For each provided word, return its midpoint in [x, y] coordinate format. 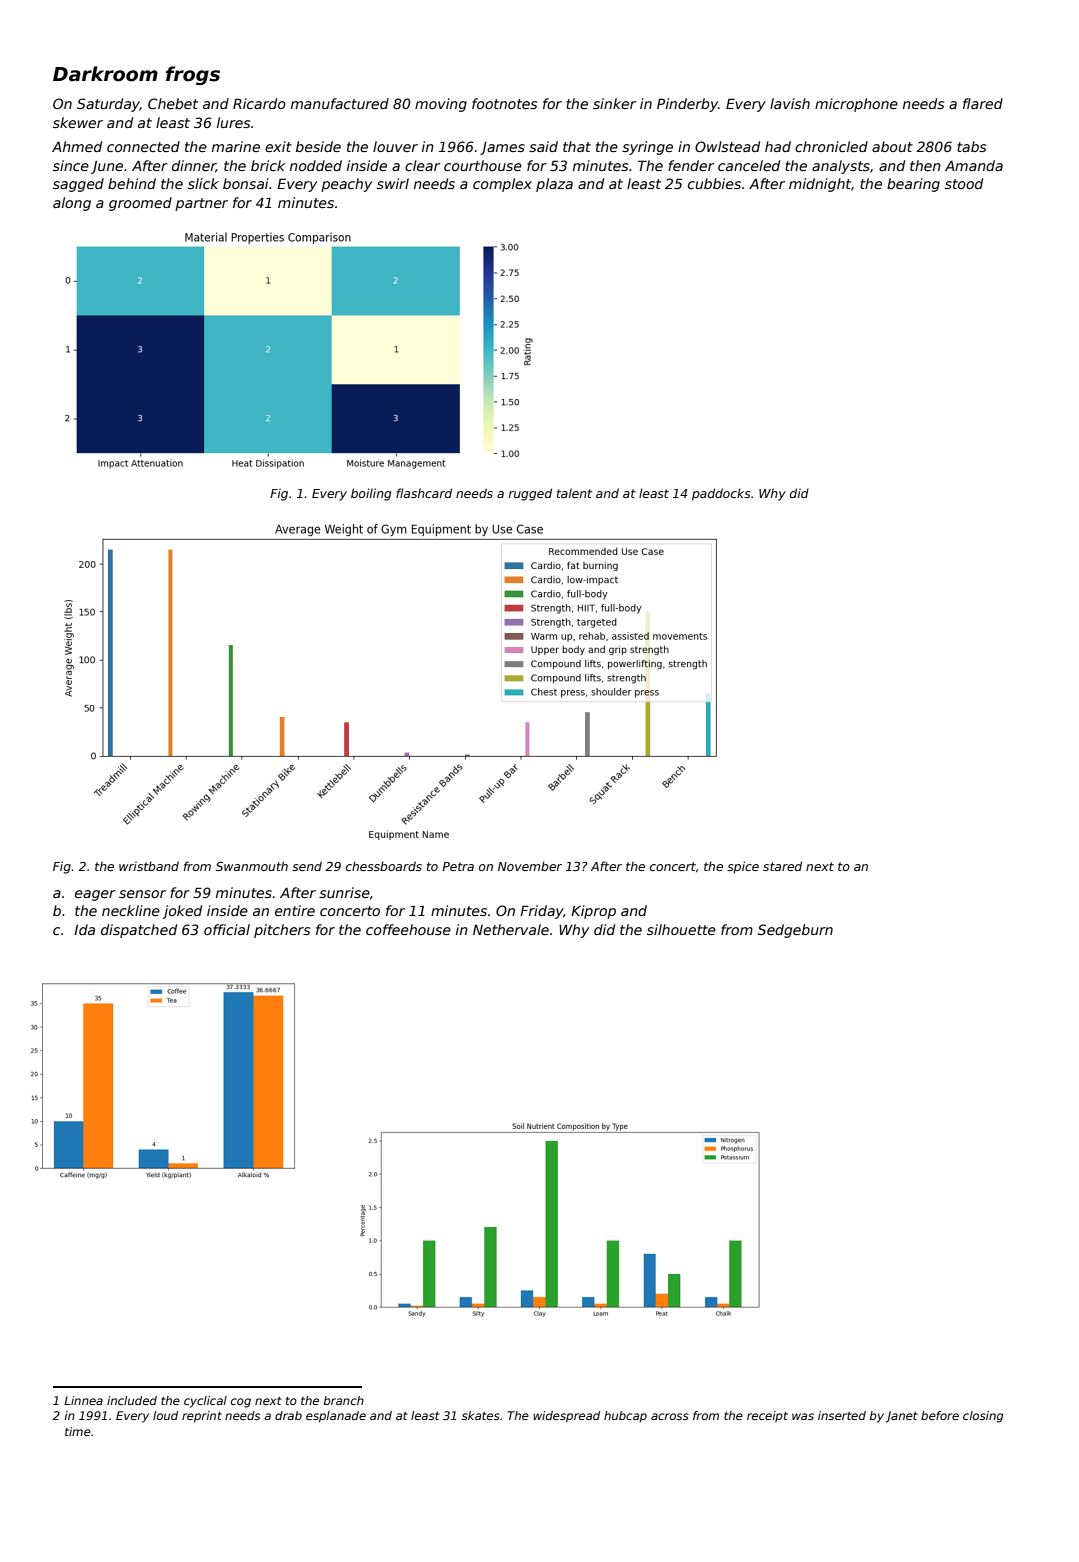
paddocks [721, 494]
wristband [149, 866]
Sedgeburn [795, 931]
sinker [614, 103]
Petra [458, 866]
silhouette [681, 929]
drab [288, 1415]
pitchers [282, 931]
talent [574, 493]
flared [983, 103]
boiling [371, 494]
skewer [78, 122]
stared [782, 866]
